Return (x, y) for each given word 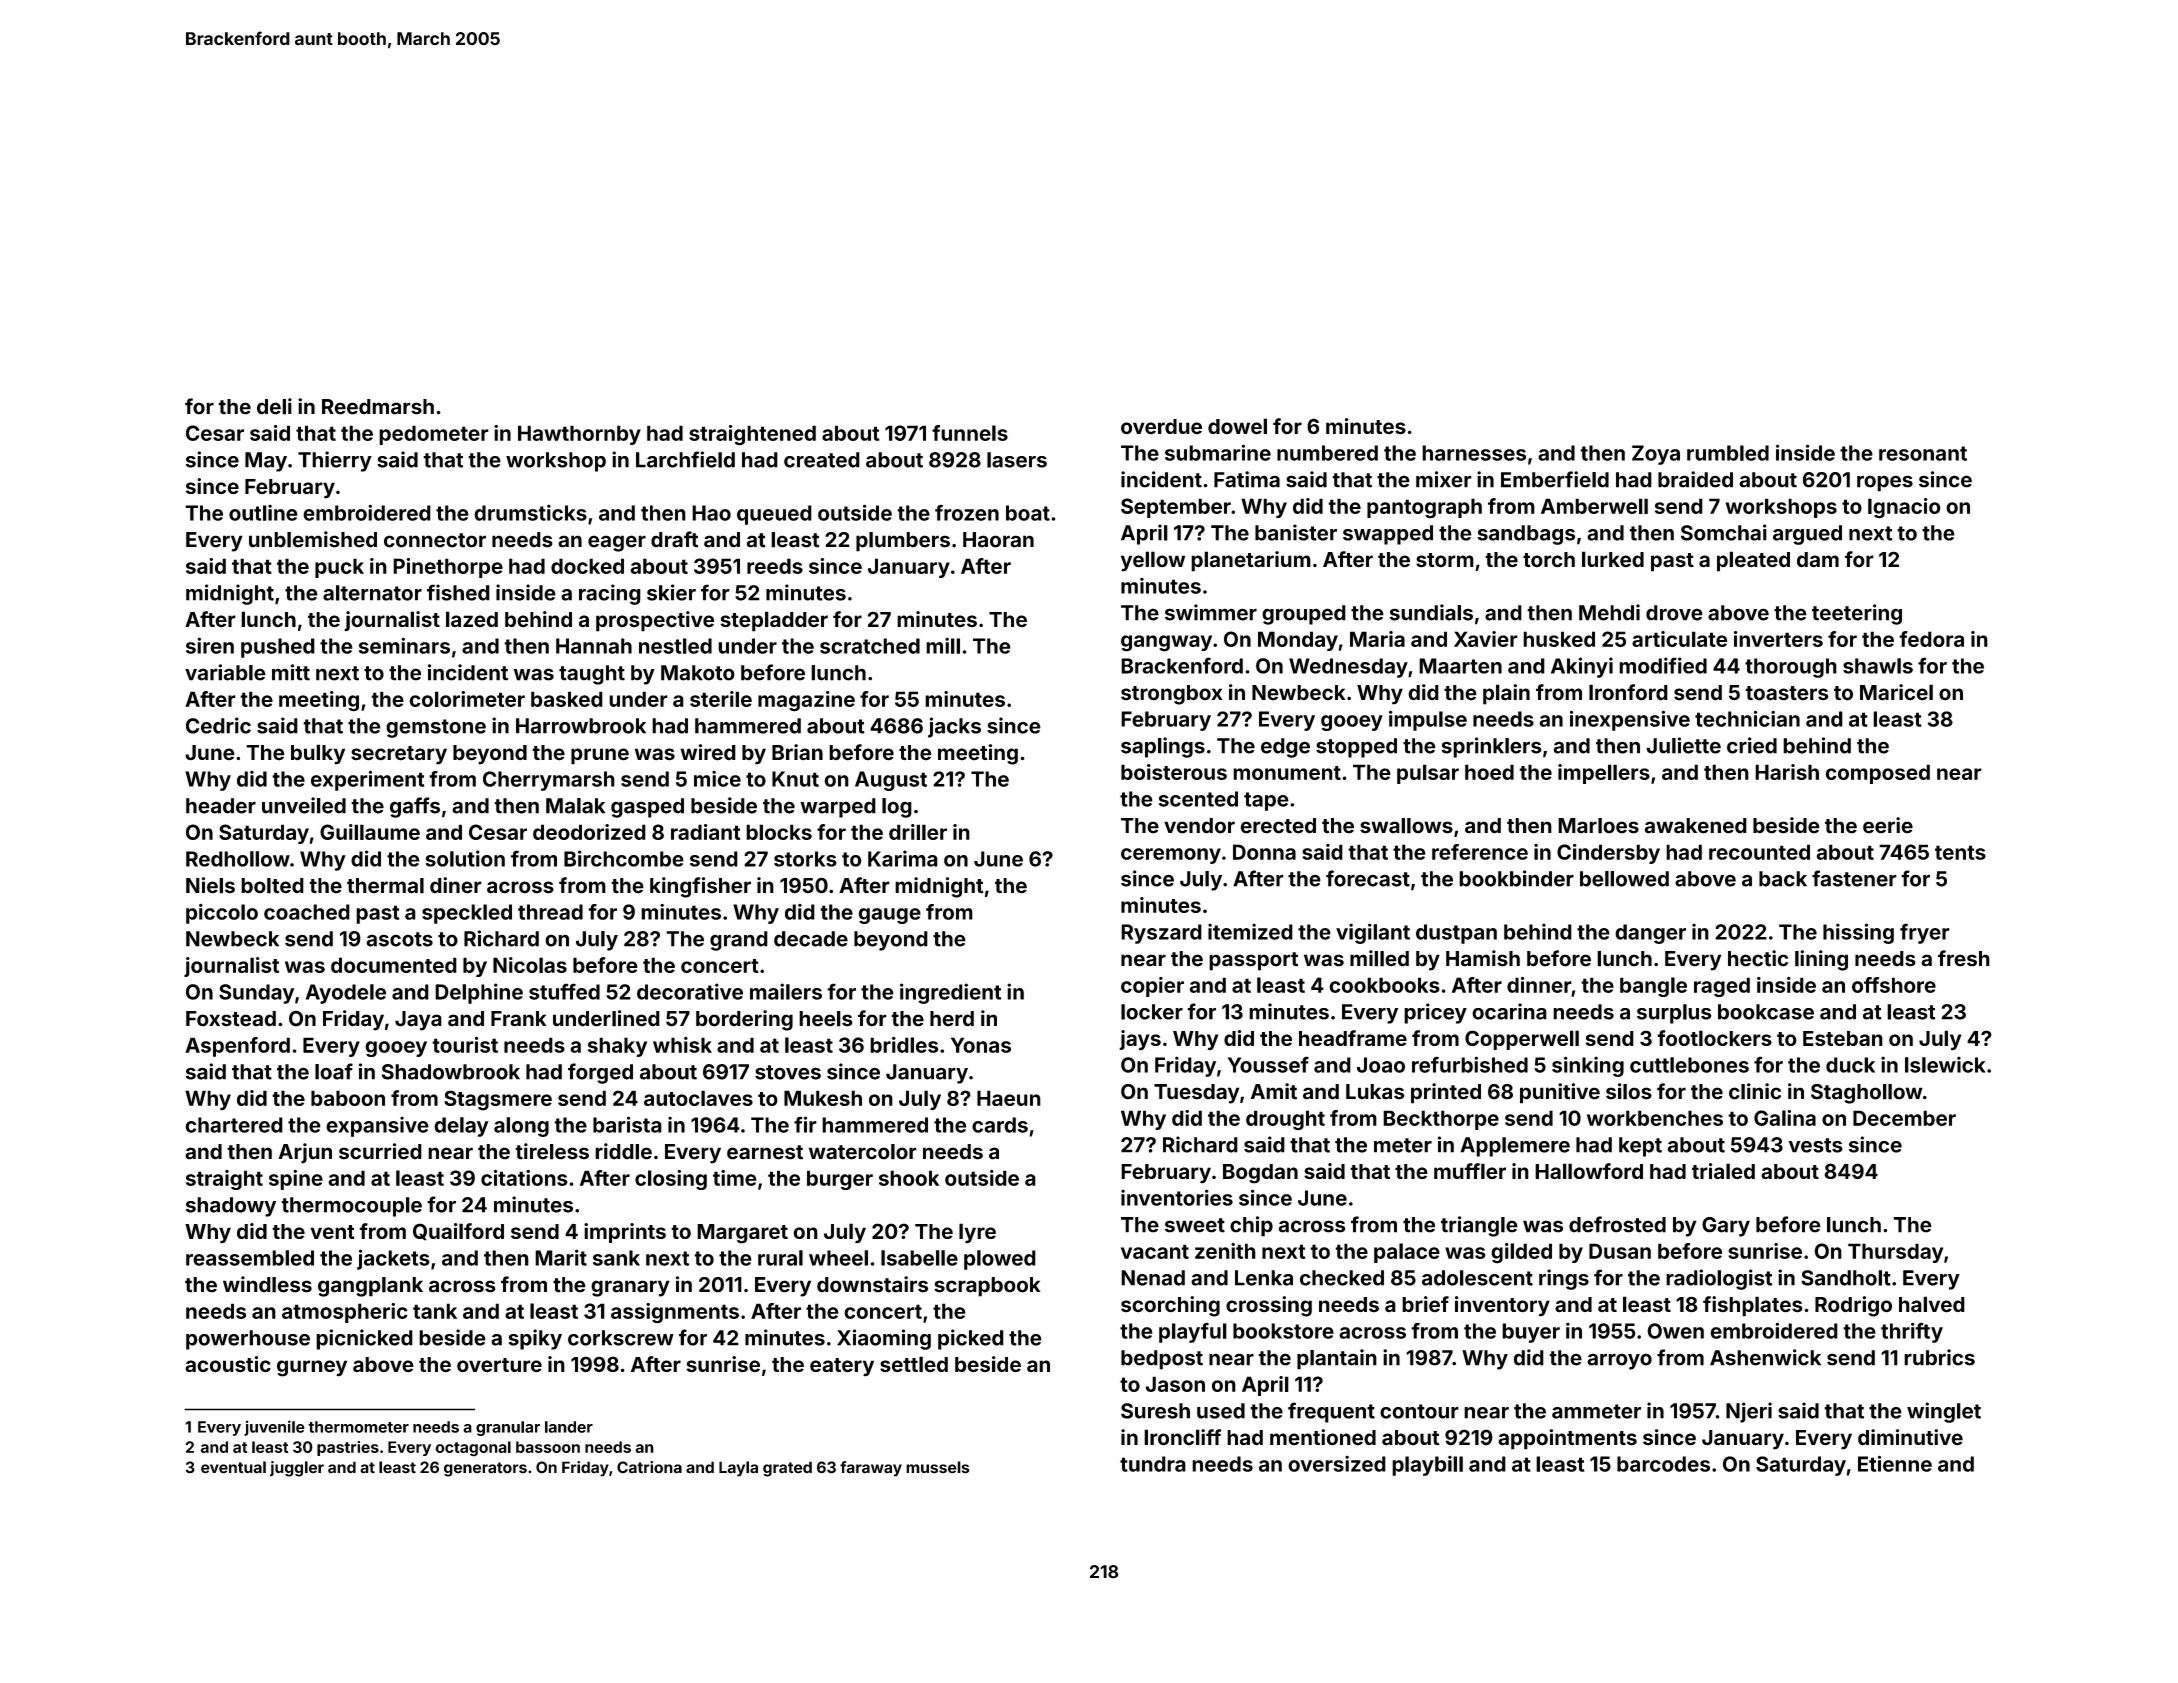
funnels (970, 433)
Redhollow (238, 859)
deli (274, 406)
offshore (1894, 985)
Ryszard (1161, 934)
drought (1285, 1120)
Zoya (1656, 455)
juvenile (274, 1428)
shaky (617, 1047)
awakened (1696, 826)
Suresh (1155, 1411)
